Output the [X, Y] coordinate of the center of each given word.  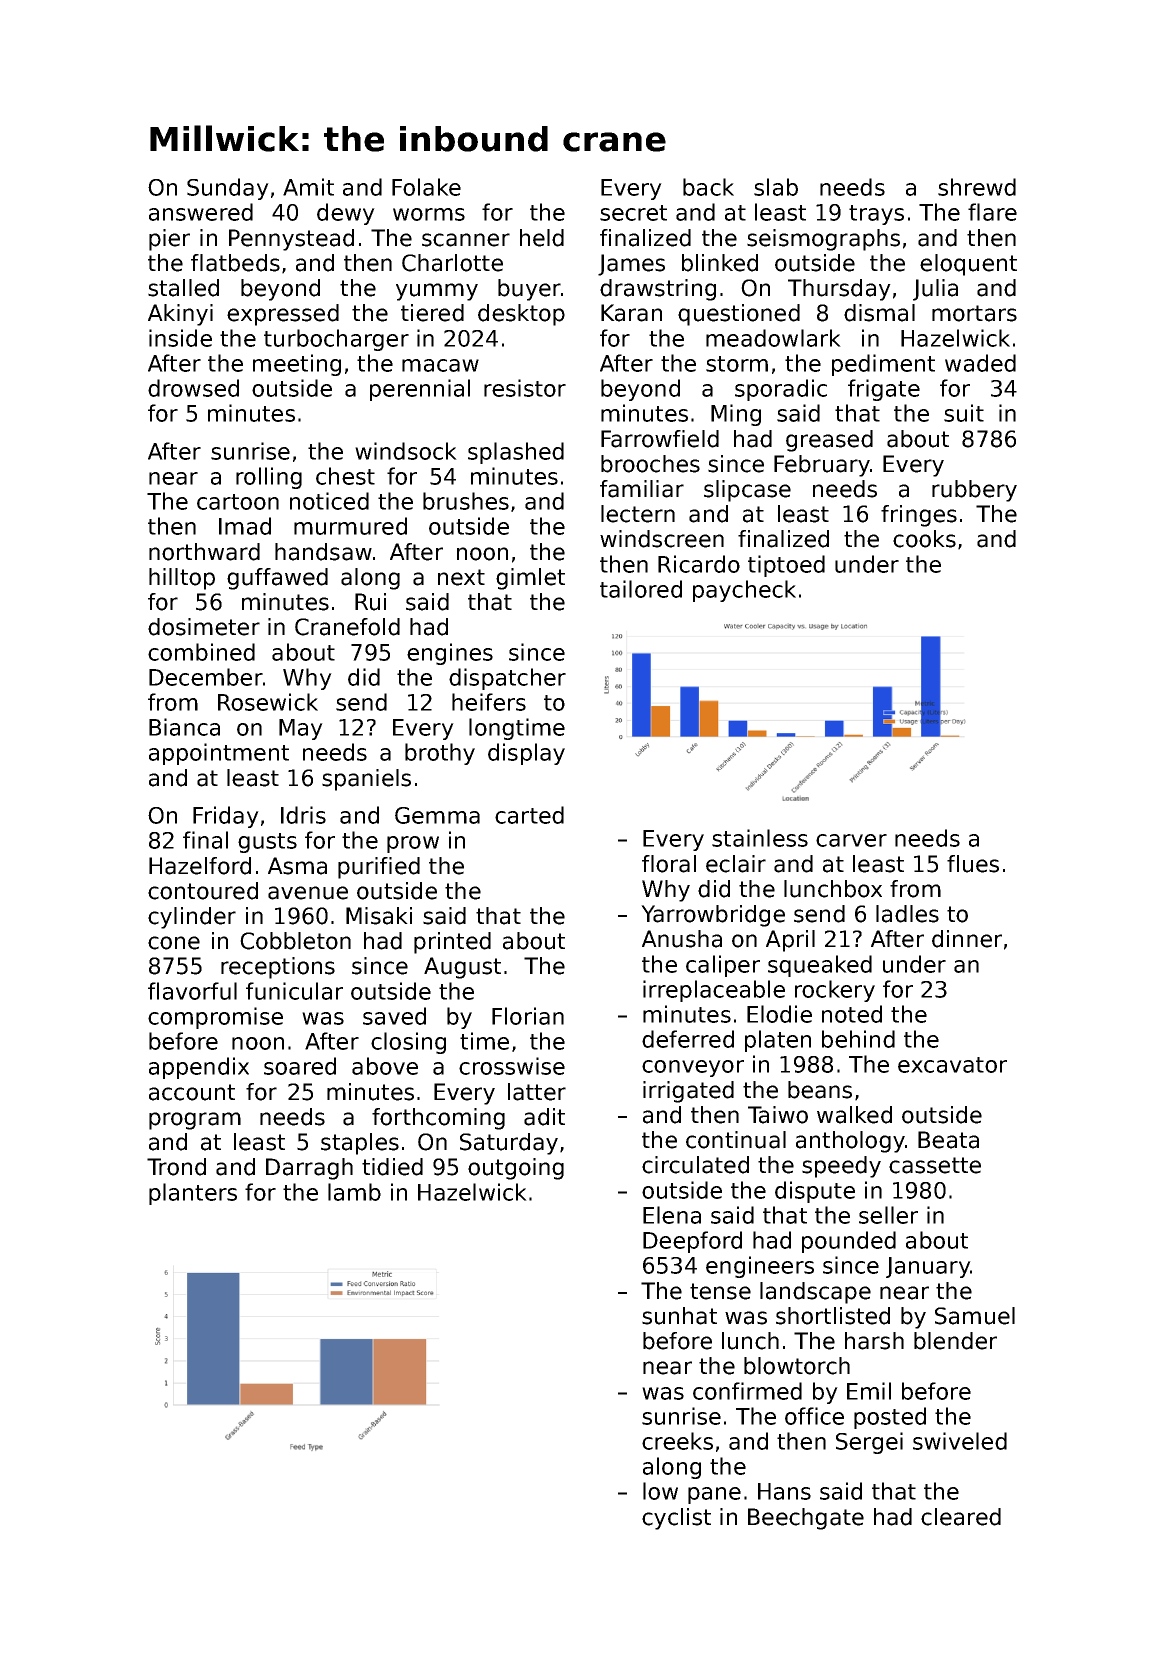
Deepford [692, 1242]
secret [633, 213]
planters [193, 1194]
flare [992, 212]
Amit [308, 187]
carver [851, 840]
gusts [267, 843]
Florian [528, 1016]
